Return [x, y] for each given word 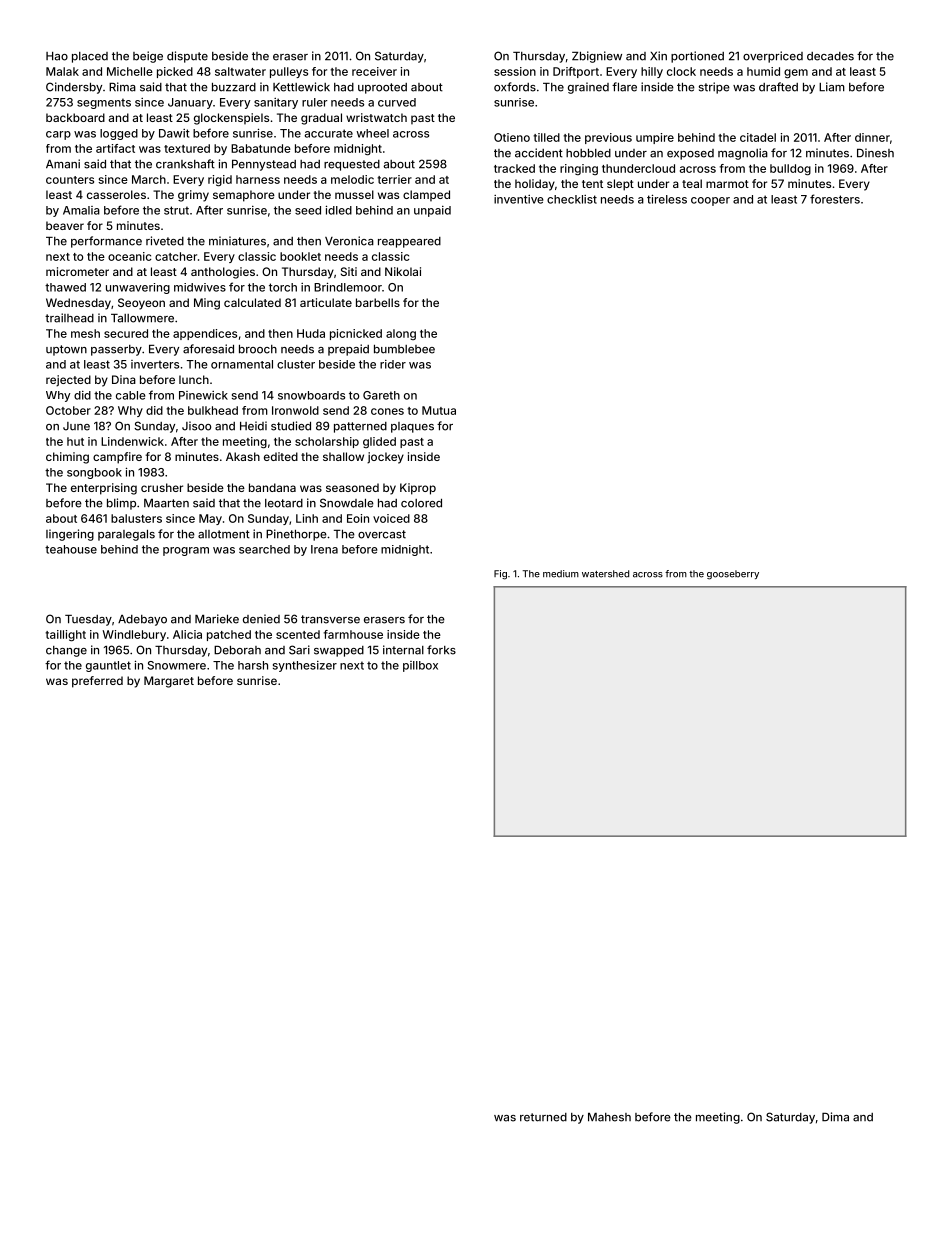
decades [830, 56]
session [515, 71]
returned [543, 1117]
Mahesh [609, 1117]
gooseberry [733, 575]
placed [90, 57]
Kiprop [418, 489]
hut [75, 441]
